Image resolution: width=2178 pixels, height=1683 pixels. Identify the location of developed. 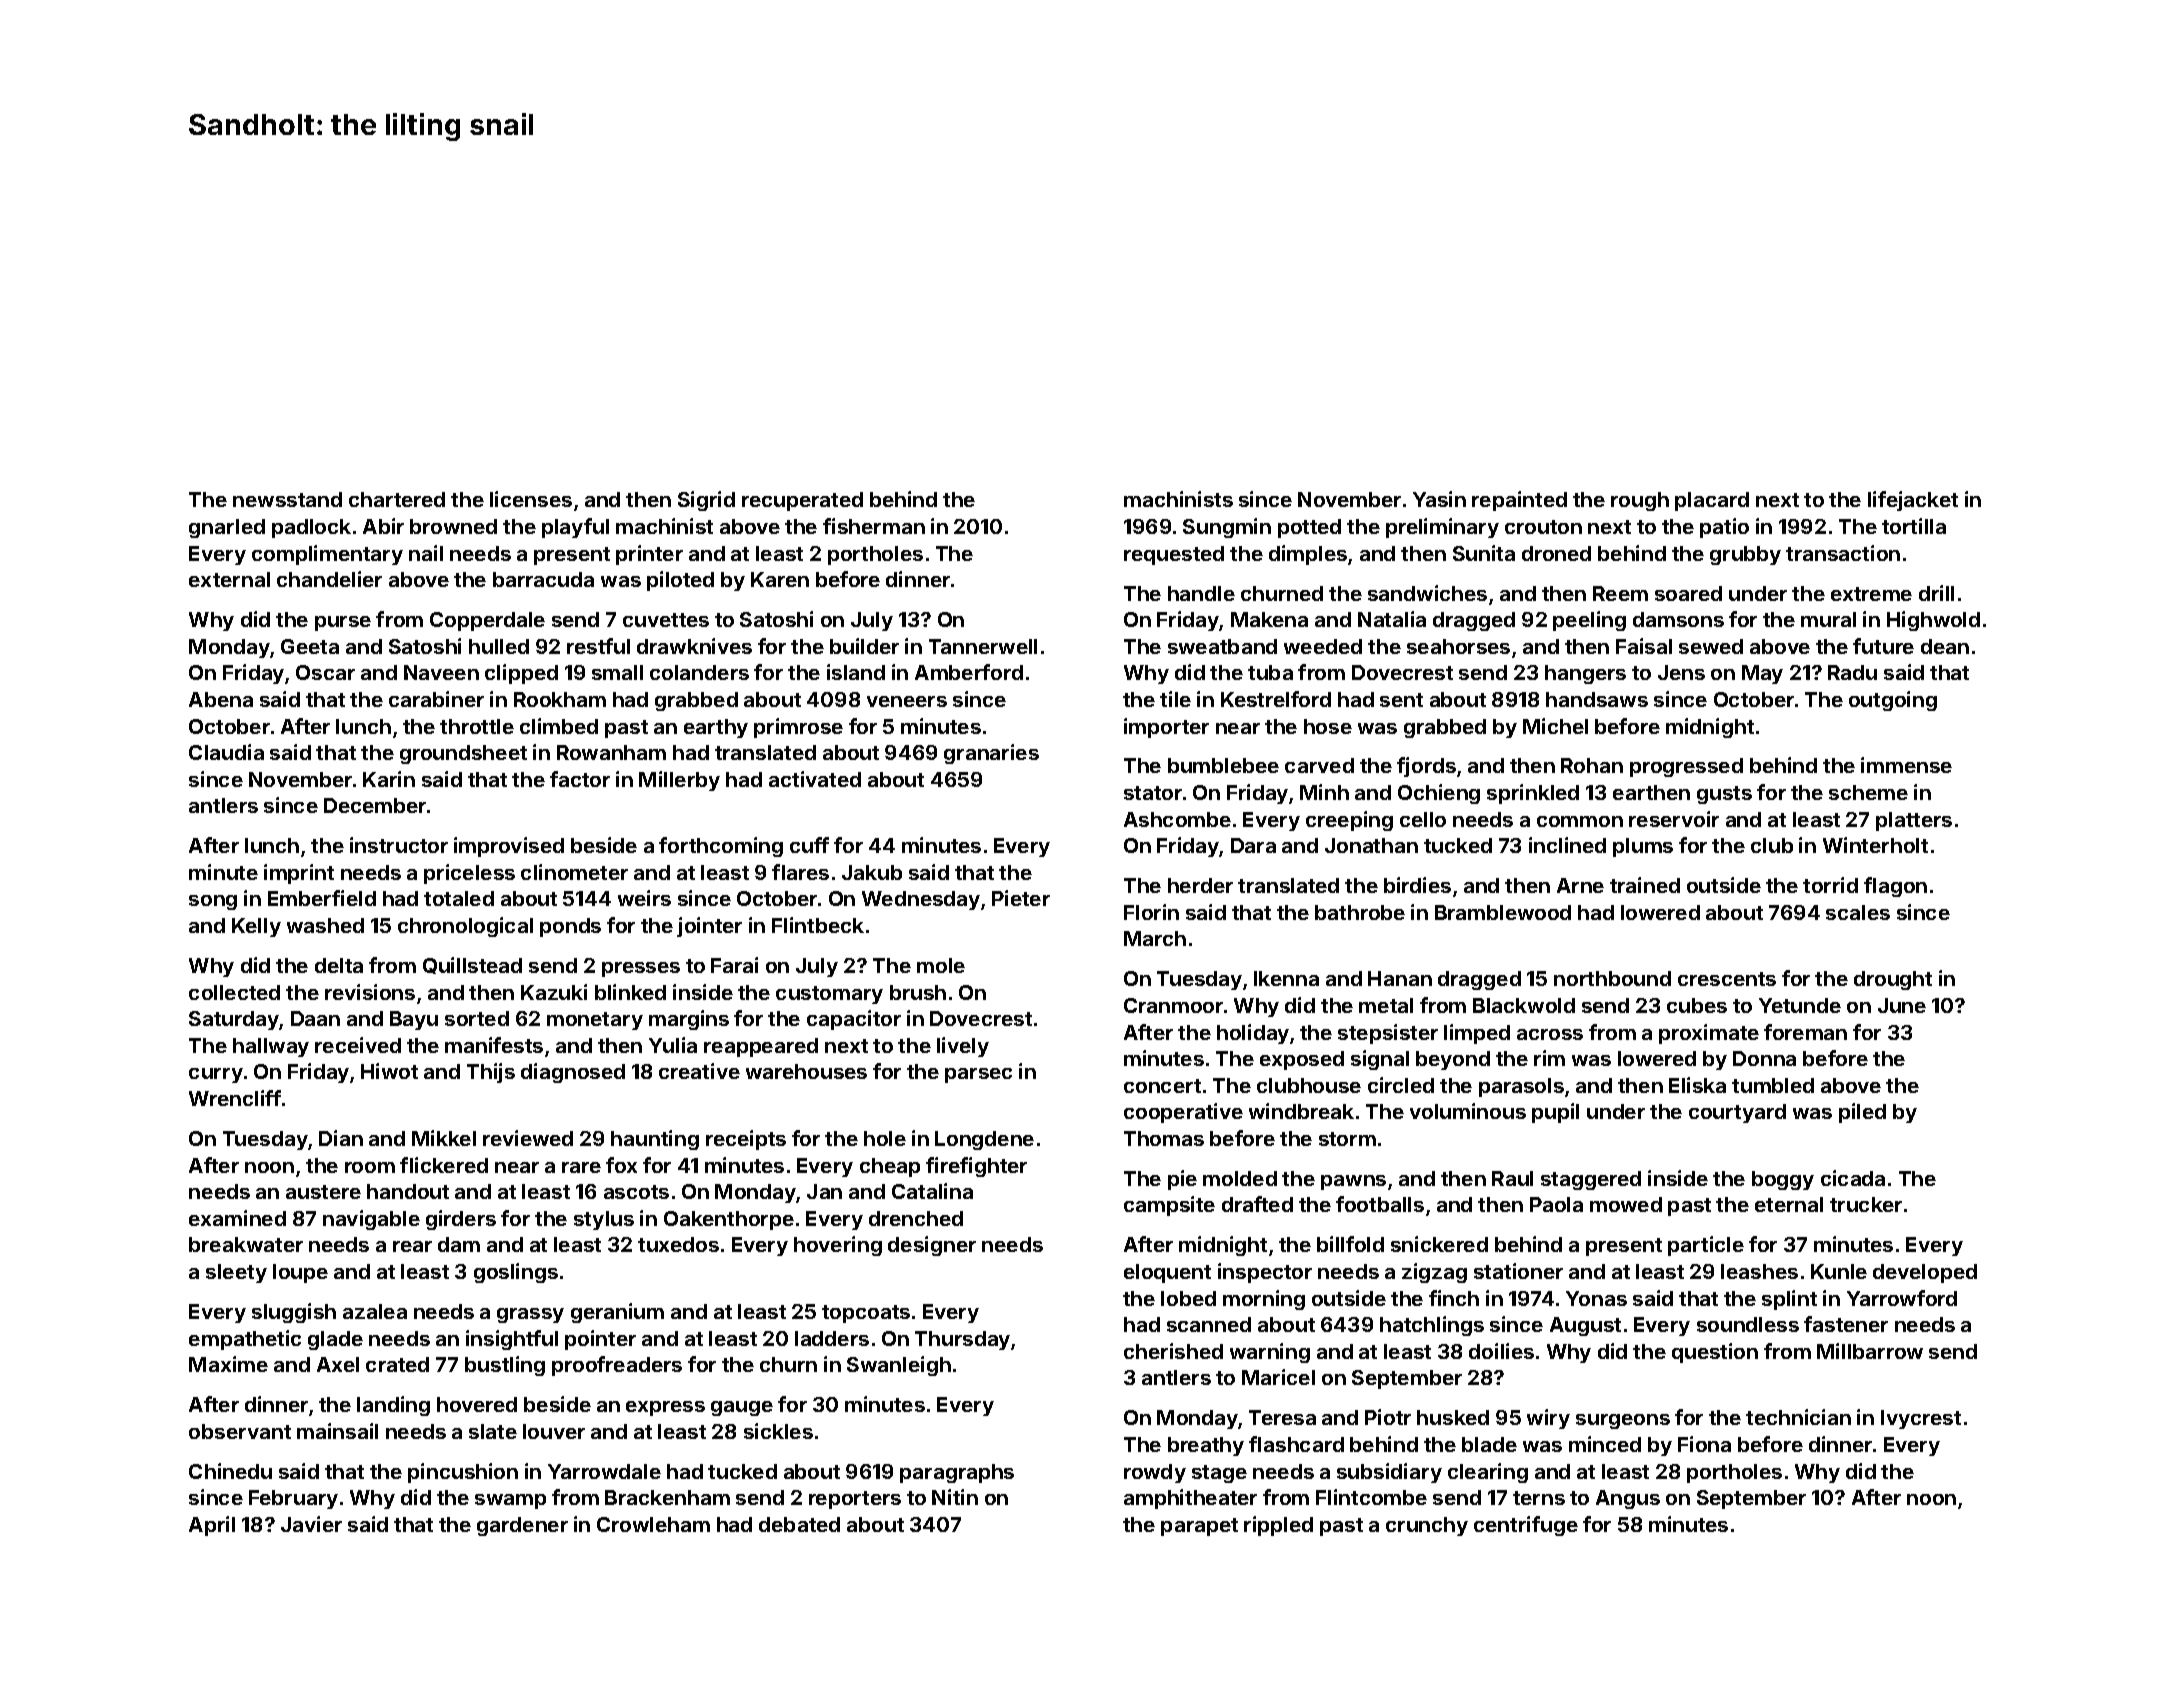
(1925, 1273).
